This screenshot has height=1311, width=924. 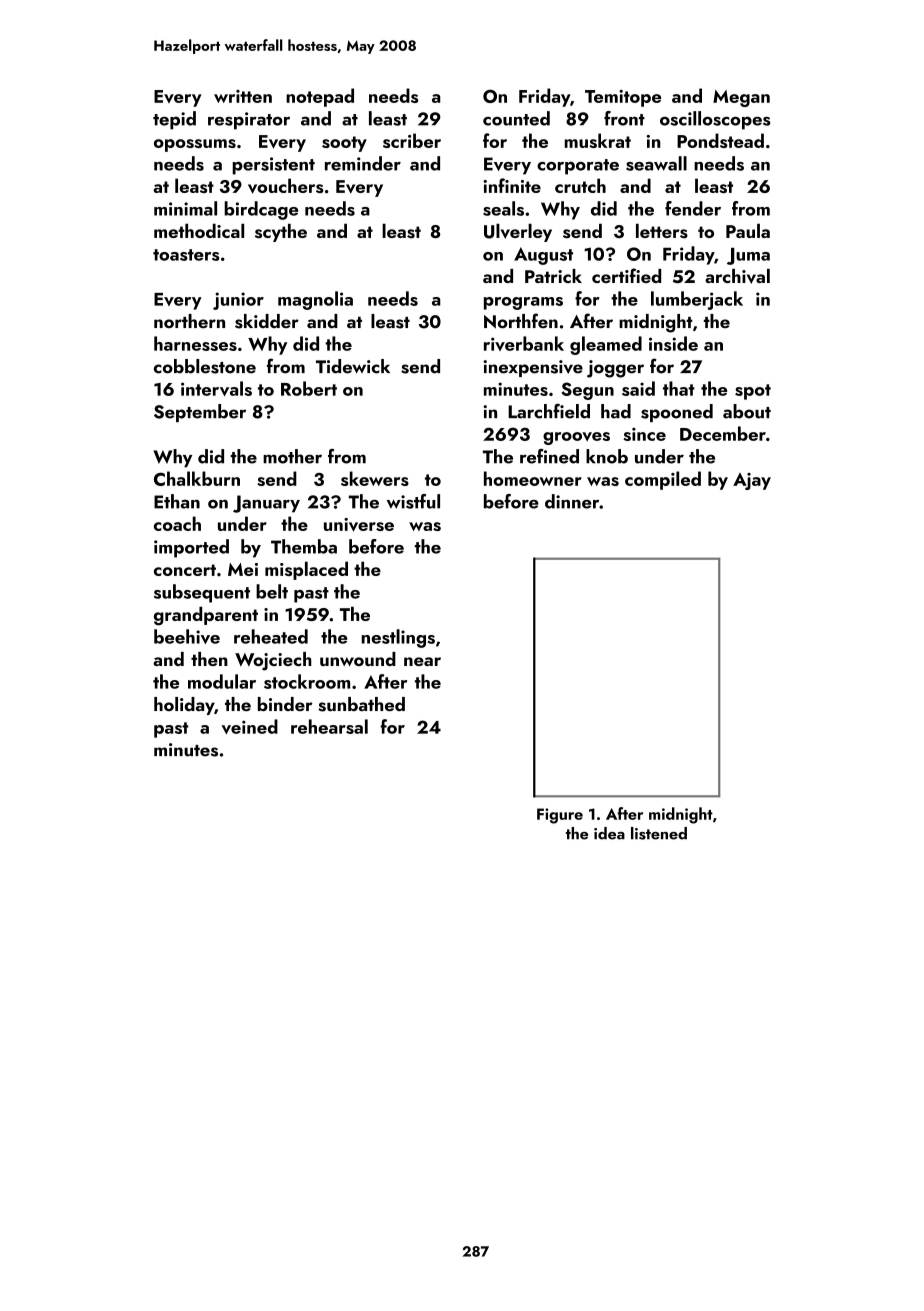 What do you see at coordinates (638, 388) in the screenshot?
I see `said` at bounding box center [638, 388].
